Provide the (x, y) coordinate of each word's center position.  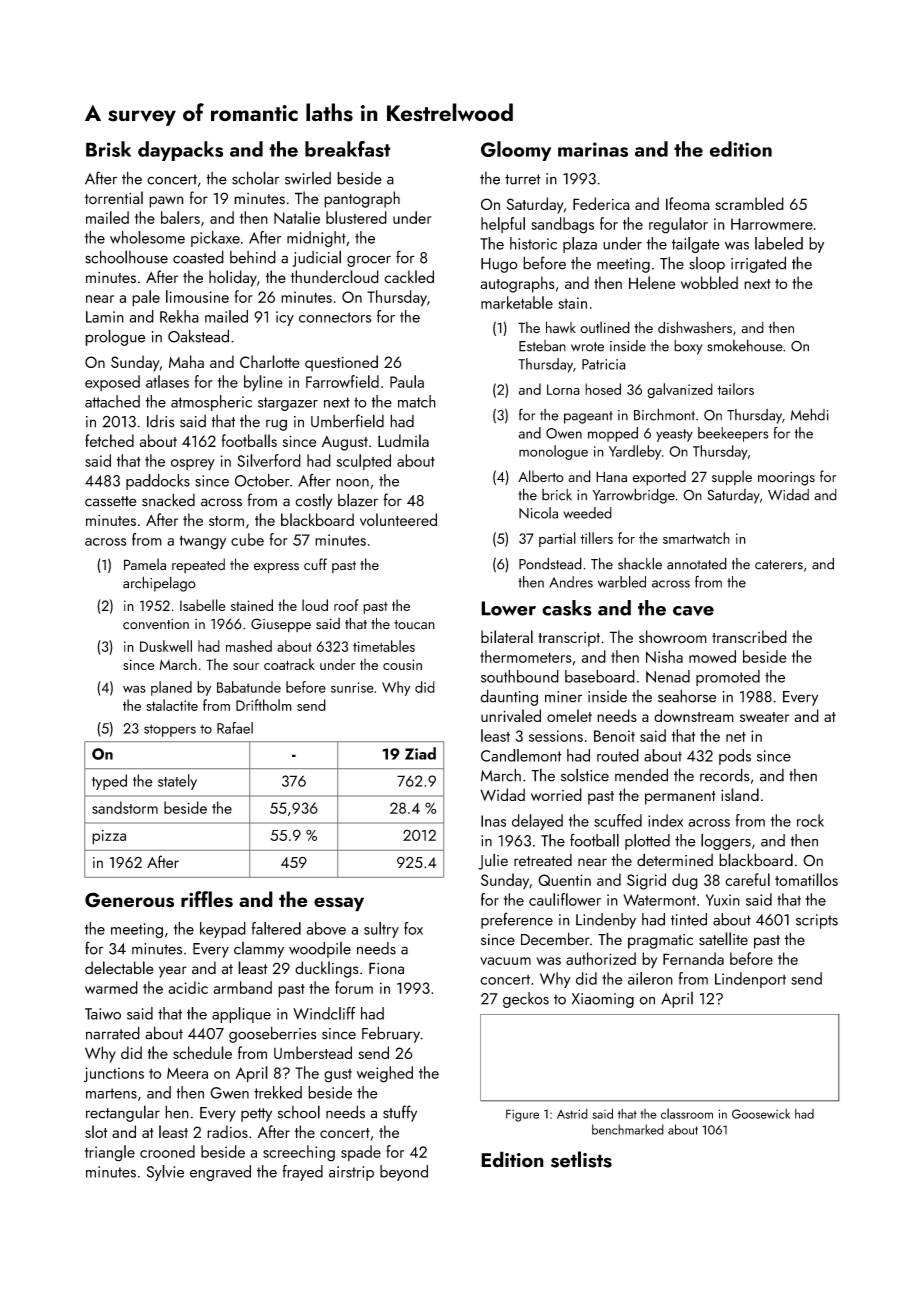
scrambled (749, 203)
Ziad (420, 753)
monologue (553, 452)
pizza (109, 837)
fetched (109, 440)
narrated (113, 1033)
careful (747, 879)
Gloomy (516, 151)
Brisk (108, 149)
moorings (786, 479)
